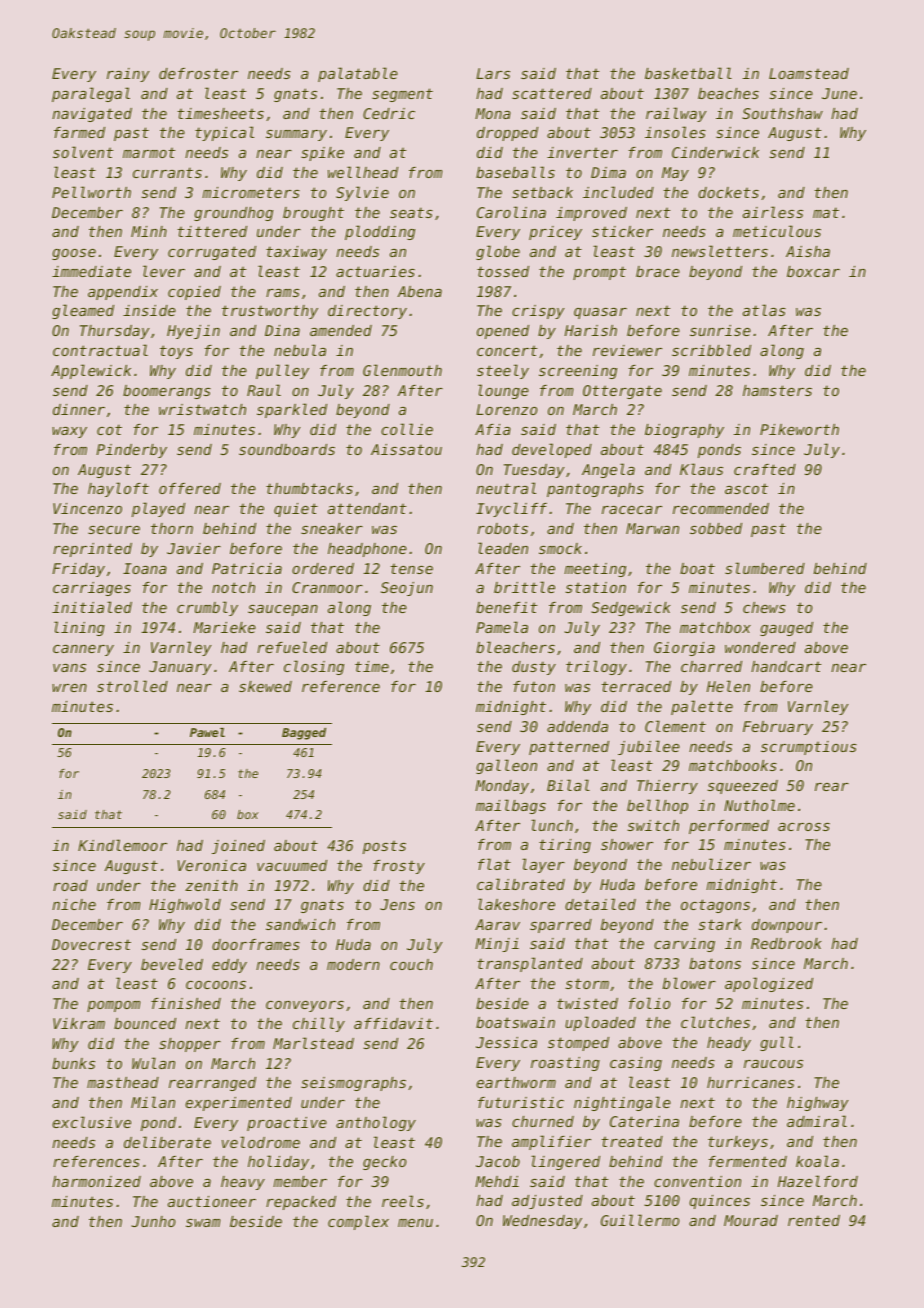 This image has width=924, height=1308. Describe the element at coordinates (128, 75) in the image. I see `rainy` at that location.
